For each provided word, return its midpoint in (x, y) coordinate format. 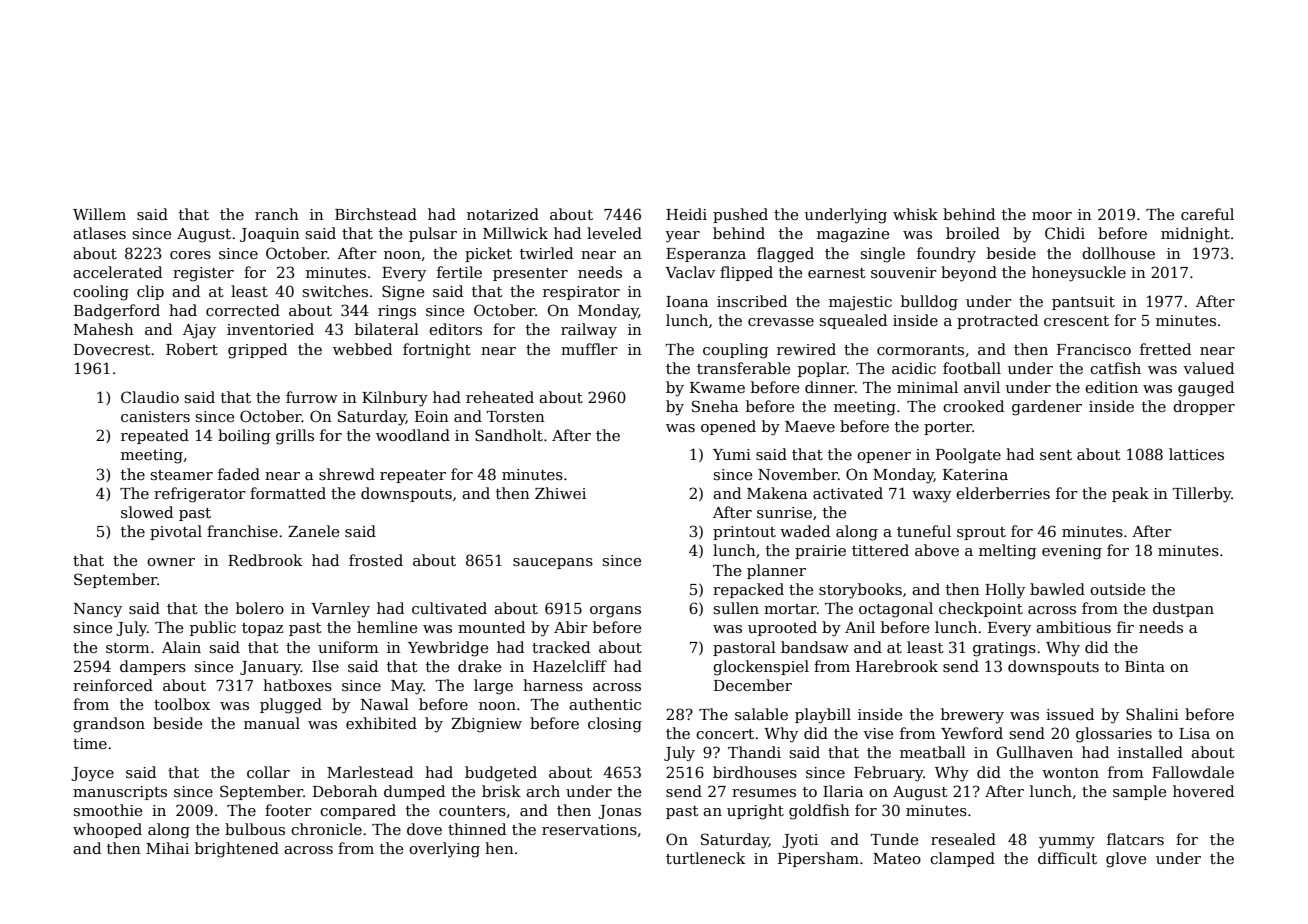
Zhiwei (560, 493)
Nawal (385, 704)
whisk (915, 214)
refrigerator (200, 495)
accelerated (117, 272)
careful (1207, 214)
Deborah (345, 791)
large (493, 687)
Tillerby (1202, 495)
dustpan (1183, 609)
